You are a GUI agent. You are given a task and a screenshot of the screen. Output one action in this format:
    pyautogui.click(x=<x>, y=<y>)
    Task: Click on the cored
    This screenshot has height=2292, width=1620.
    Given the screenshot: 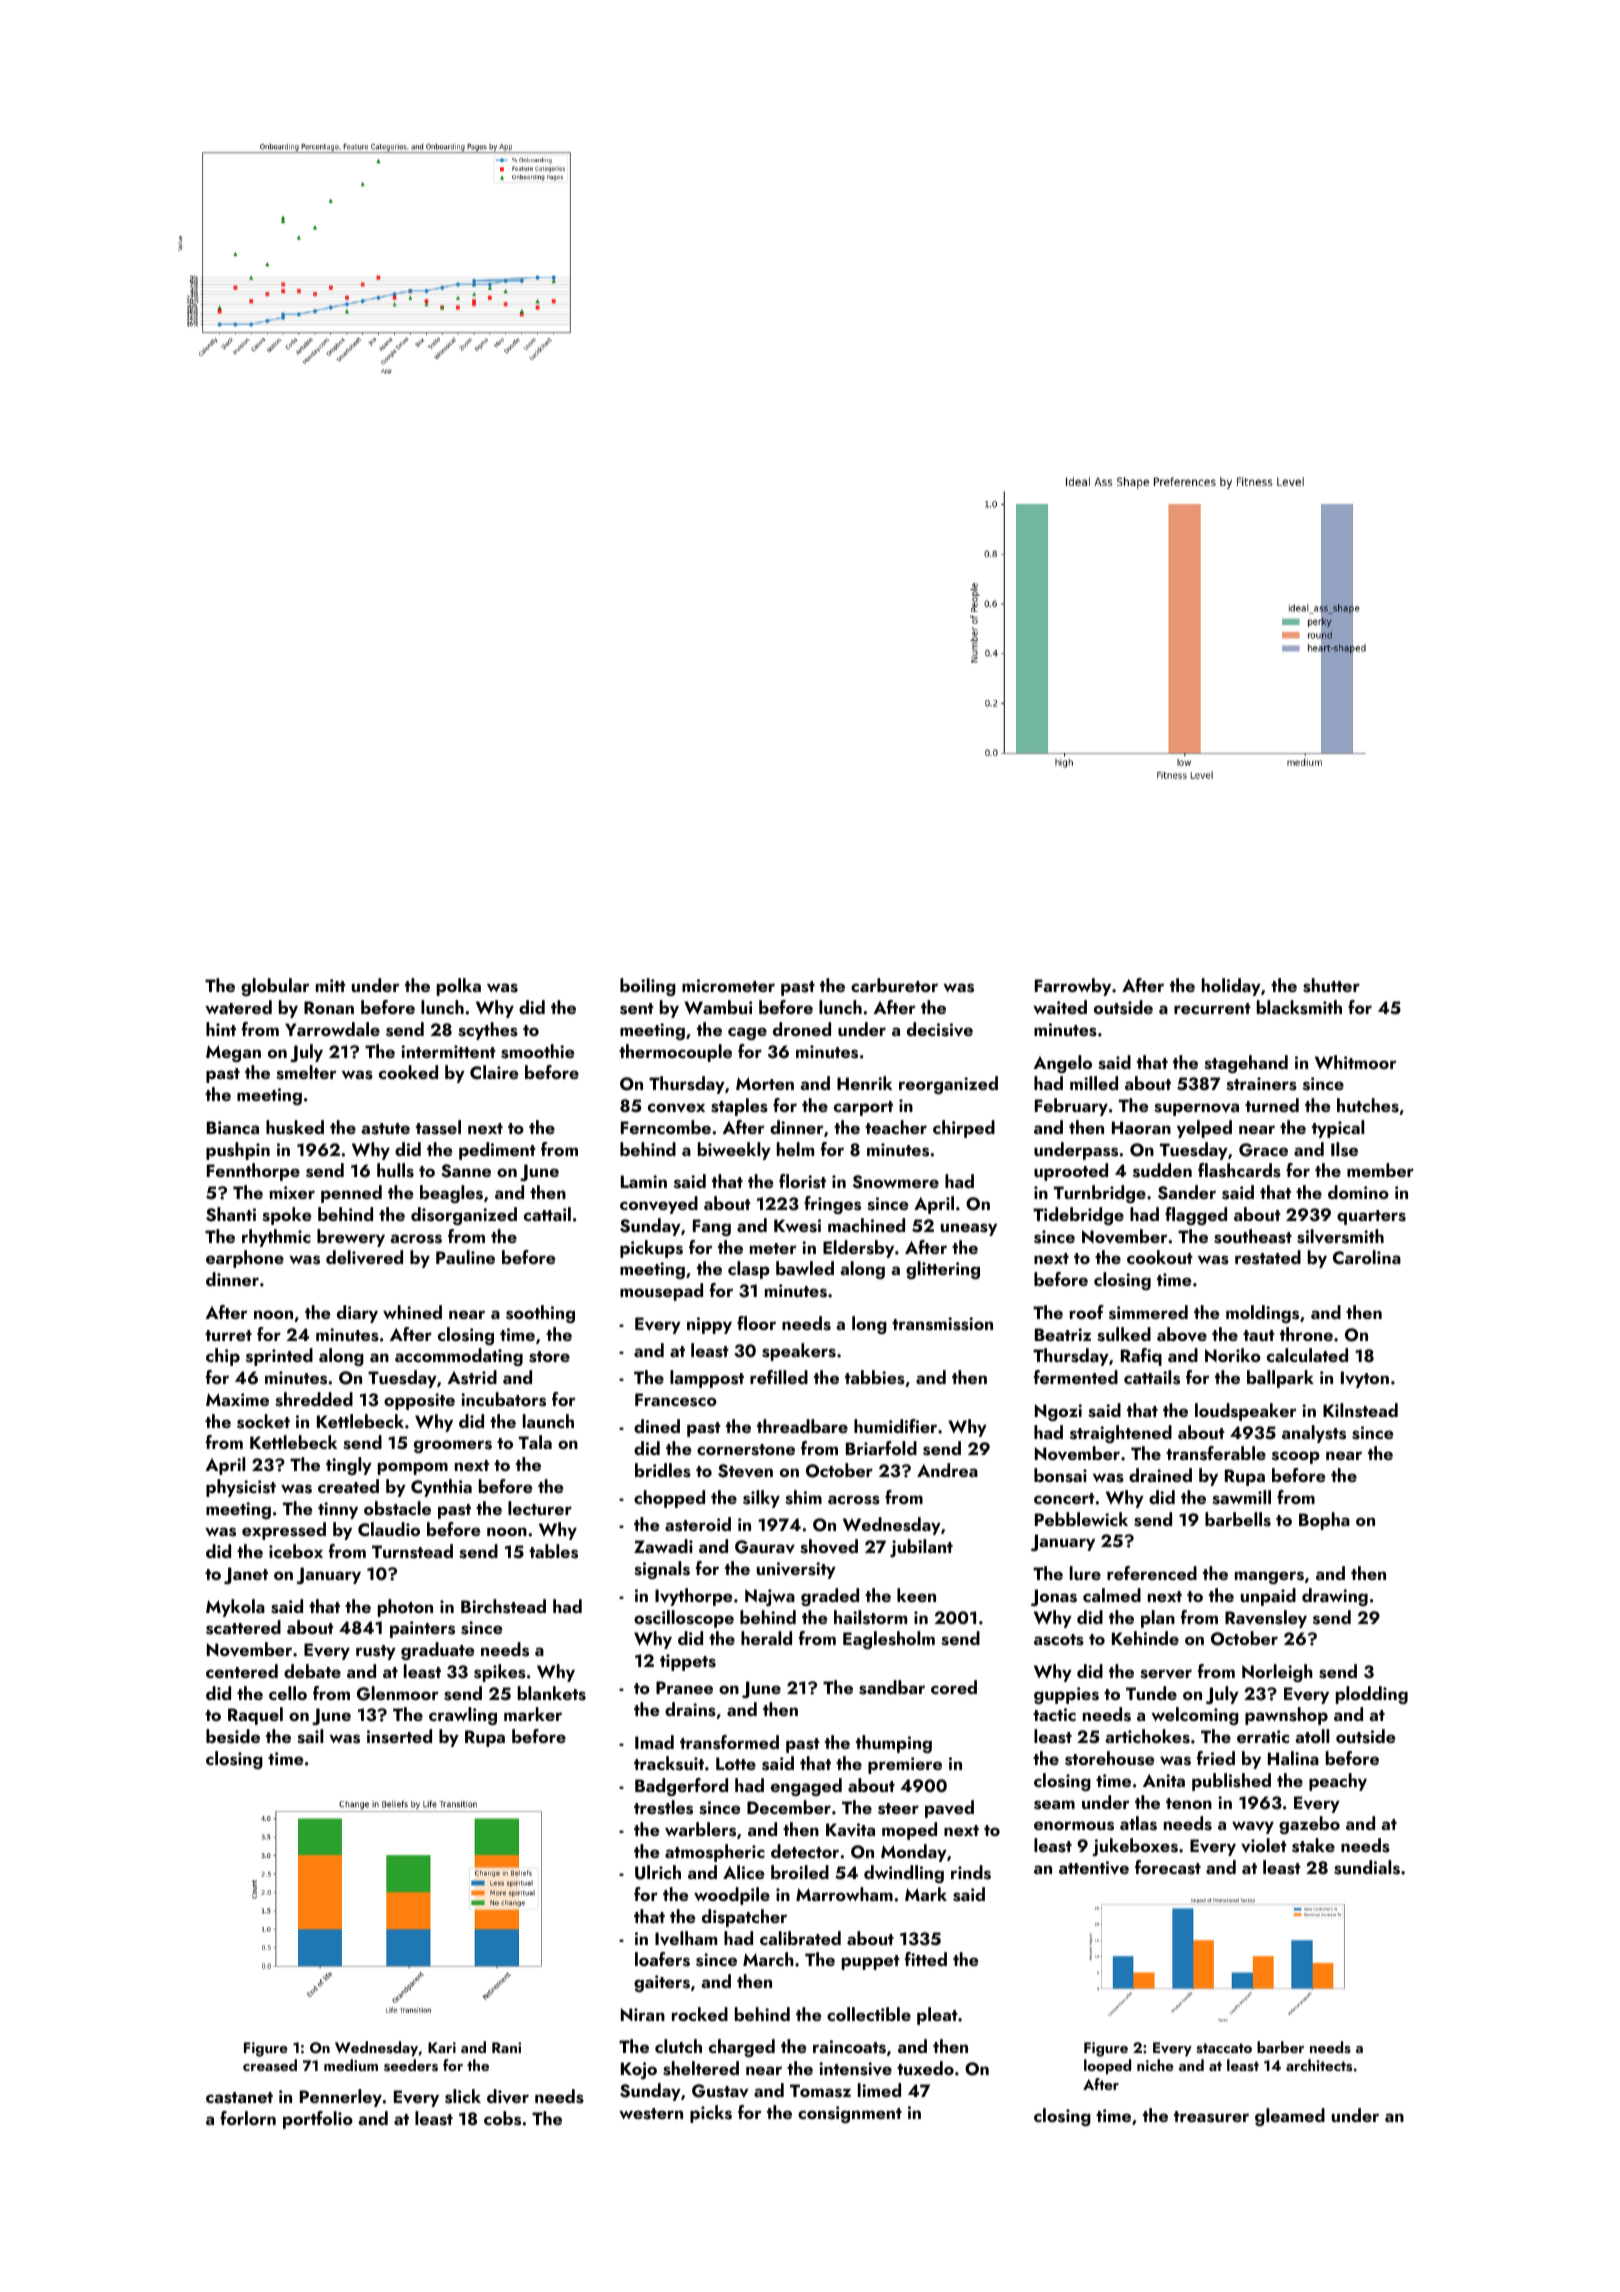 What is the action you would take?
    pyautogui.click(x=954, y=1687)
